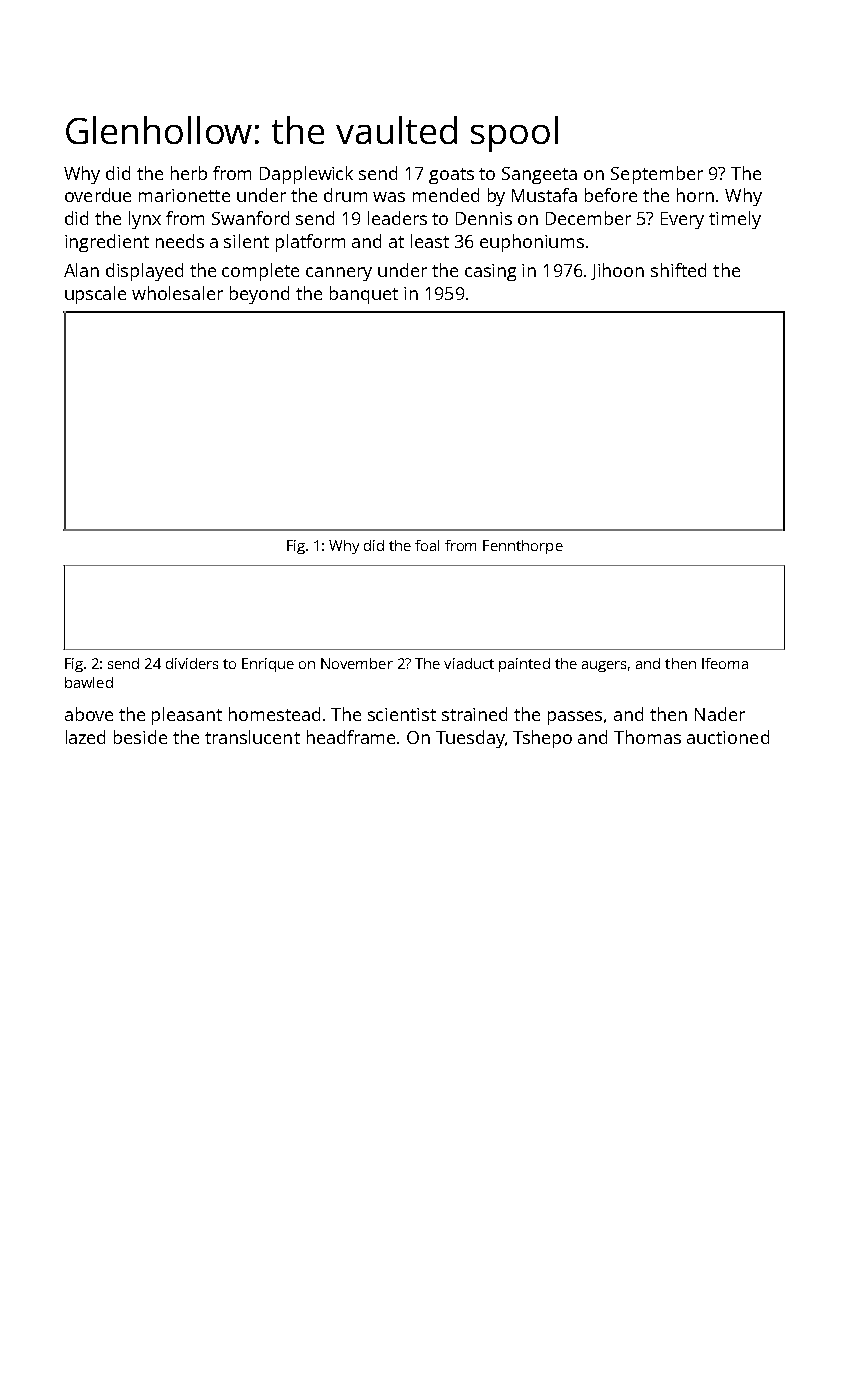 The height and width of the screenshot is (1400, 849). I want to click on Jihoon, so click(617, 271).
